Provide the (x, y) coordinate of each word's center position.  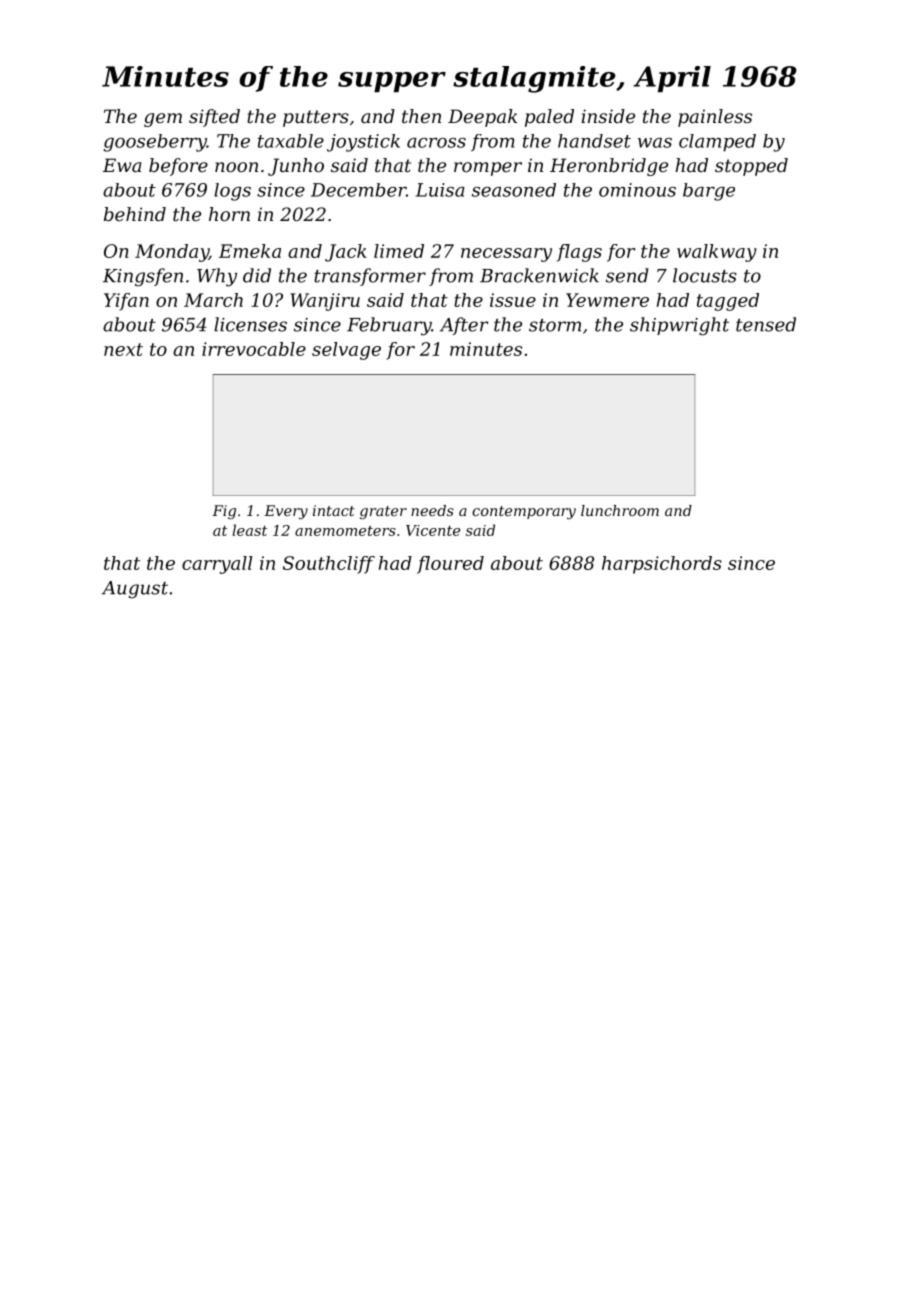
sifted (214, 118)
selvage (346, 351)
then (421, 116)
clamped (717, 143)
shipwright (679, 326)
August (135, 590)
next (123, 349)
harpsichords (662, 565)
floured (450, 565)
